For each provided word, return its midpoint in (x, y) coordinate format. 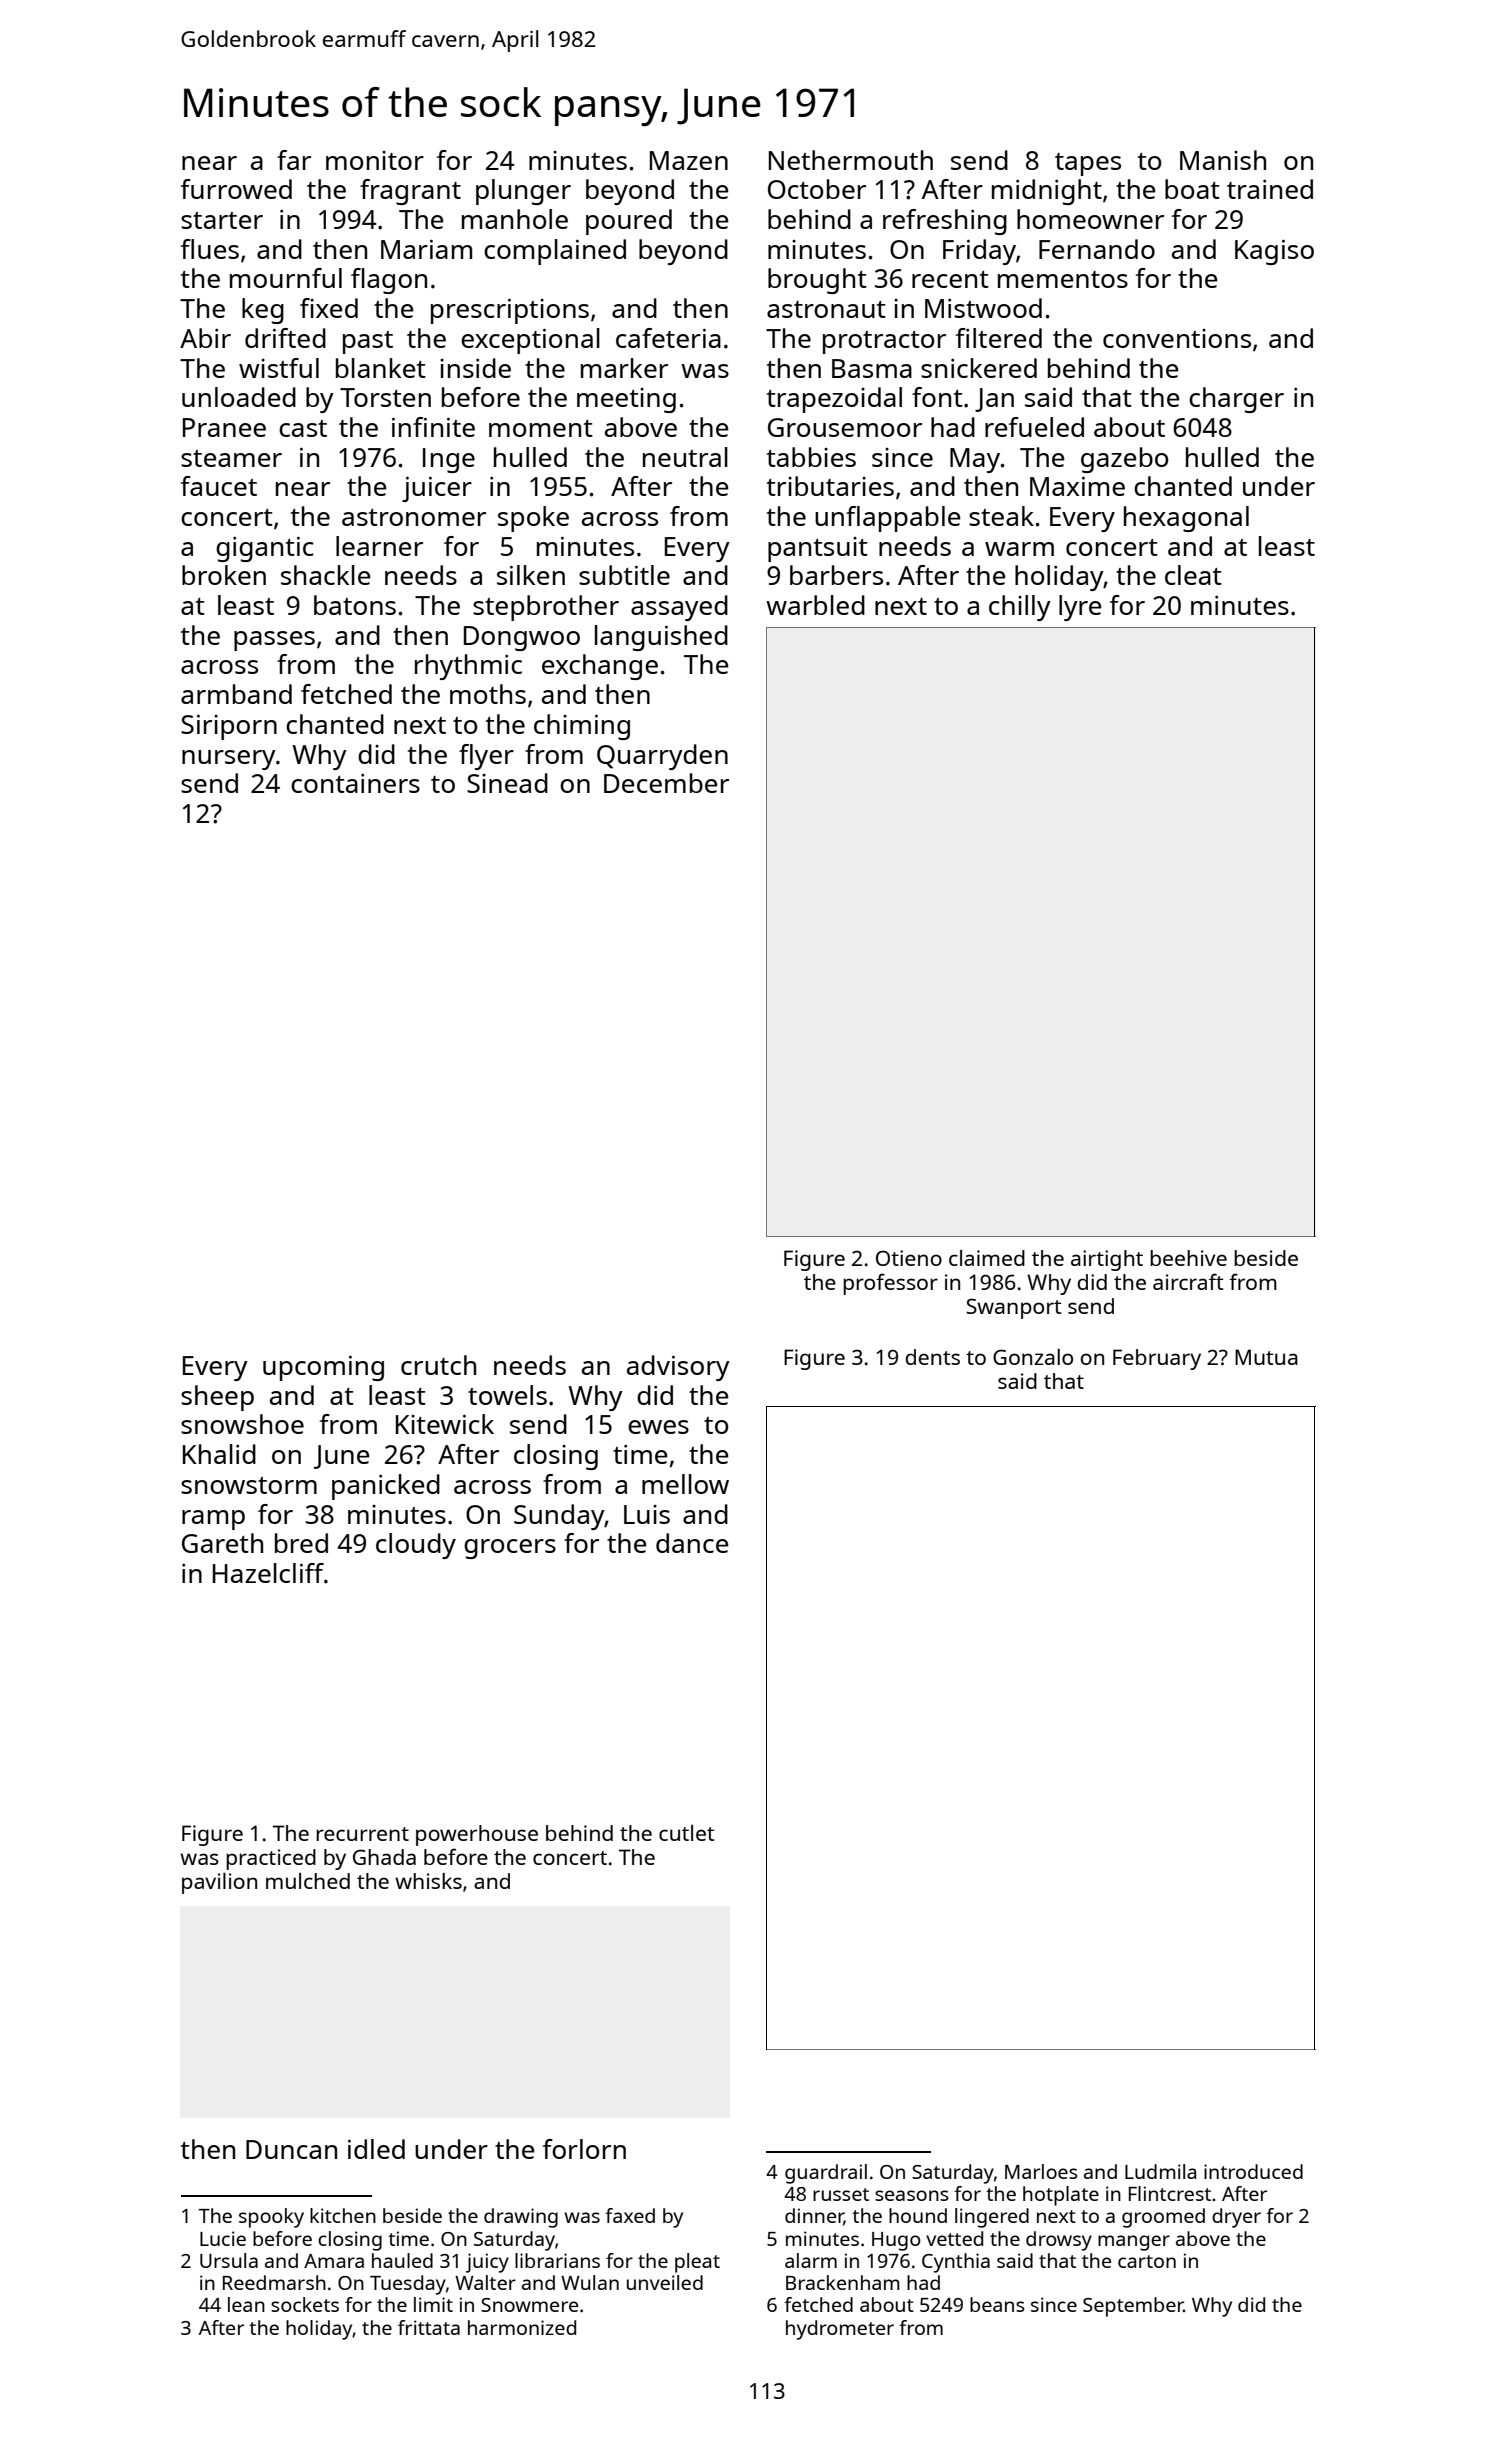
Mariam (426, 249)
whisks (428, 1881)
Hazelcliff (268, 1573)
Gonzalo (1033, 1357)
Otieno (909, 1258)
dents (933, 1357)
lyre (1080, 608)
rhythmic (468, 667)
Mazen (689, 160)
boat (1192, 189)
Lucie (223, 2238)
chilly (1020, 608)
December (666, 783)
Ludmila (1160, 2171)
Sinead (507, 783)
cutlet (686, 1833)
